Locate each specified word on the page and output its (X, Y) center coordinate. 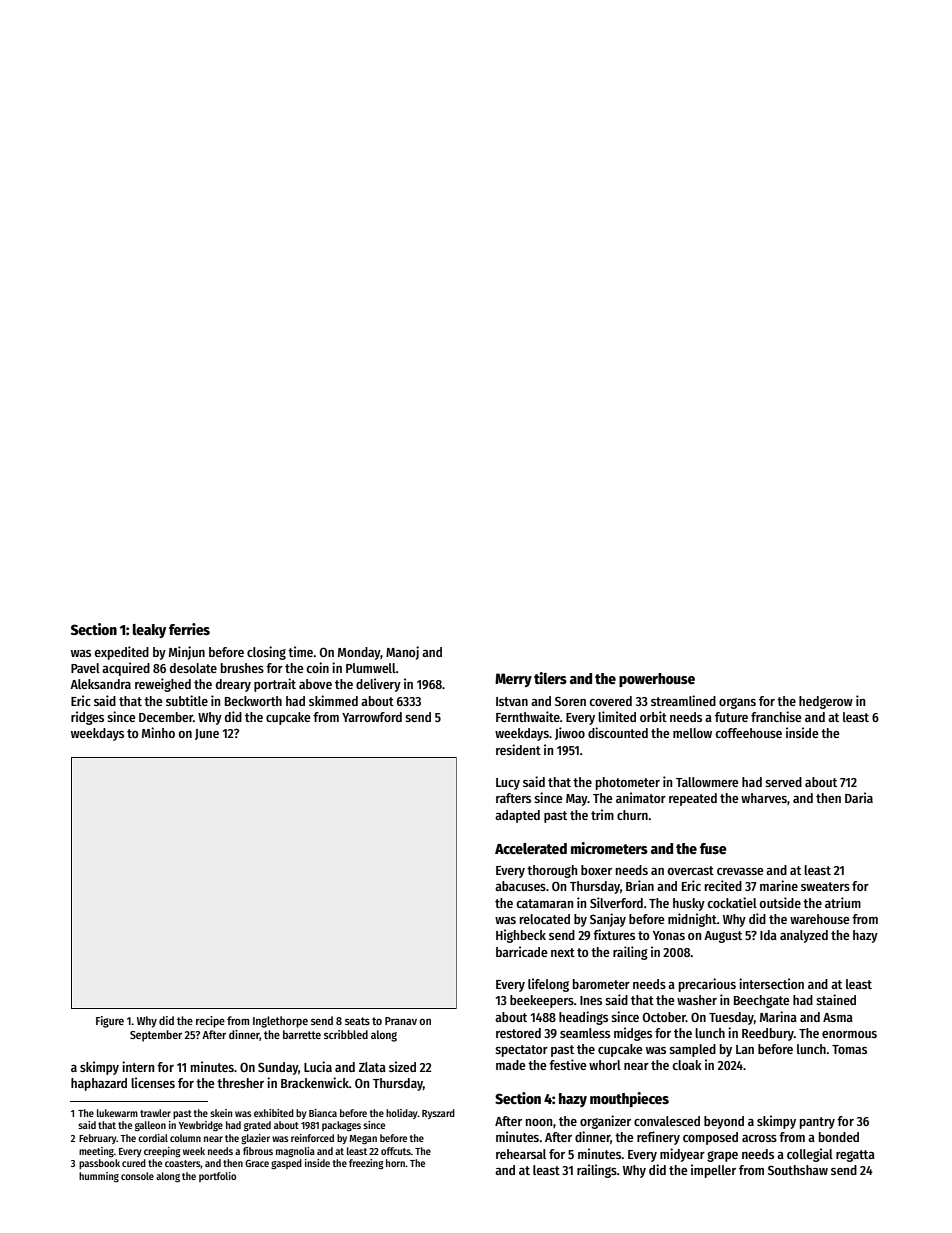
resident (518, 749)
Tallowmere (707, 782)
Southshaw (798, 1170)
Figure (110, 1022)
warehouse (819, 919)
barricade (521, 951)
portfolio (217, 1177)
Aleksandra (100, 684)
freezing (366, 1164)
